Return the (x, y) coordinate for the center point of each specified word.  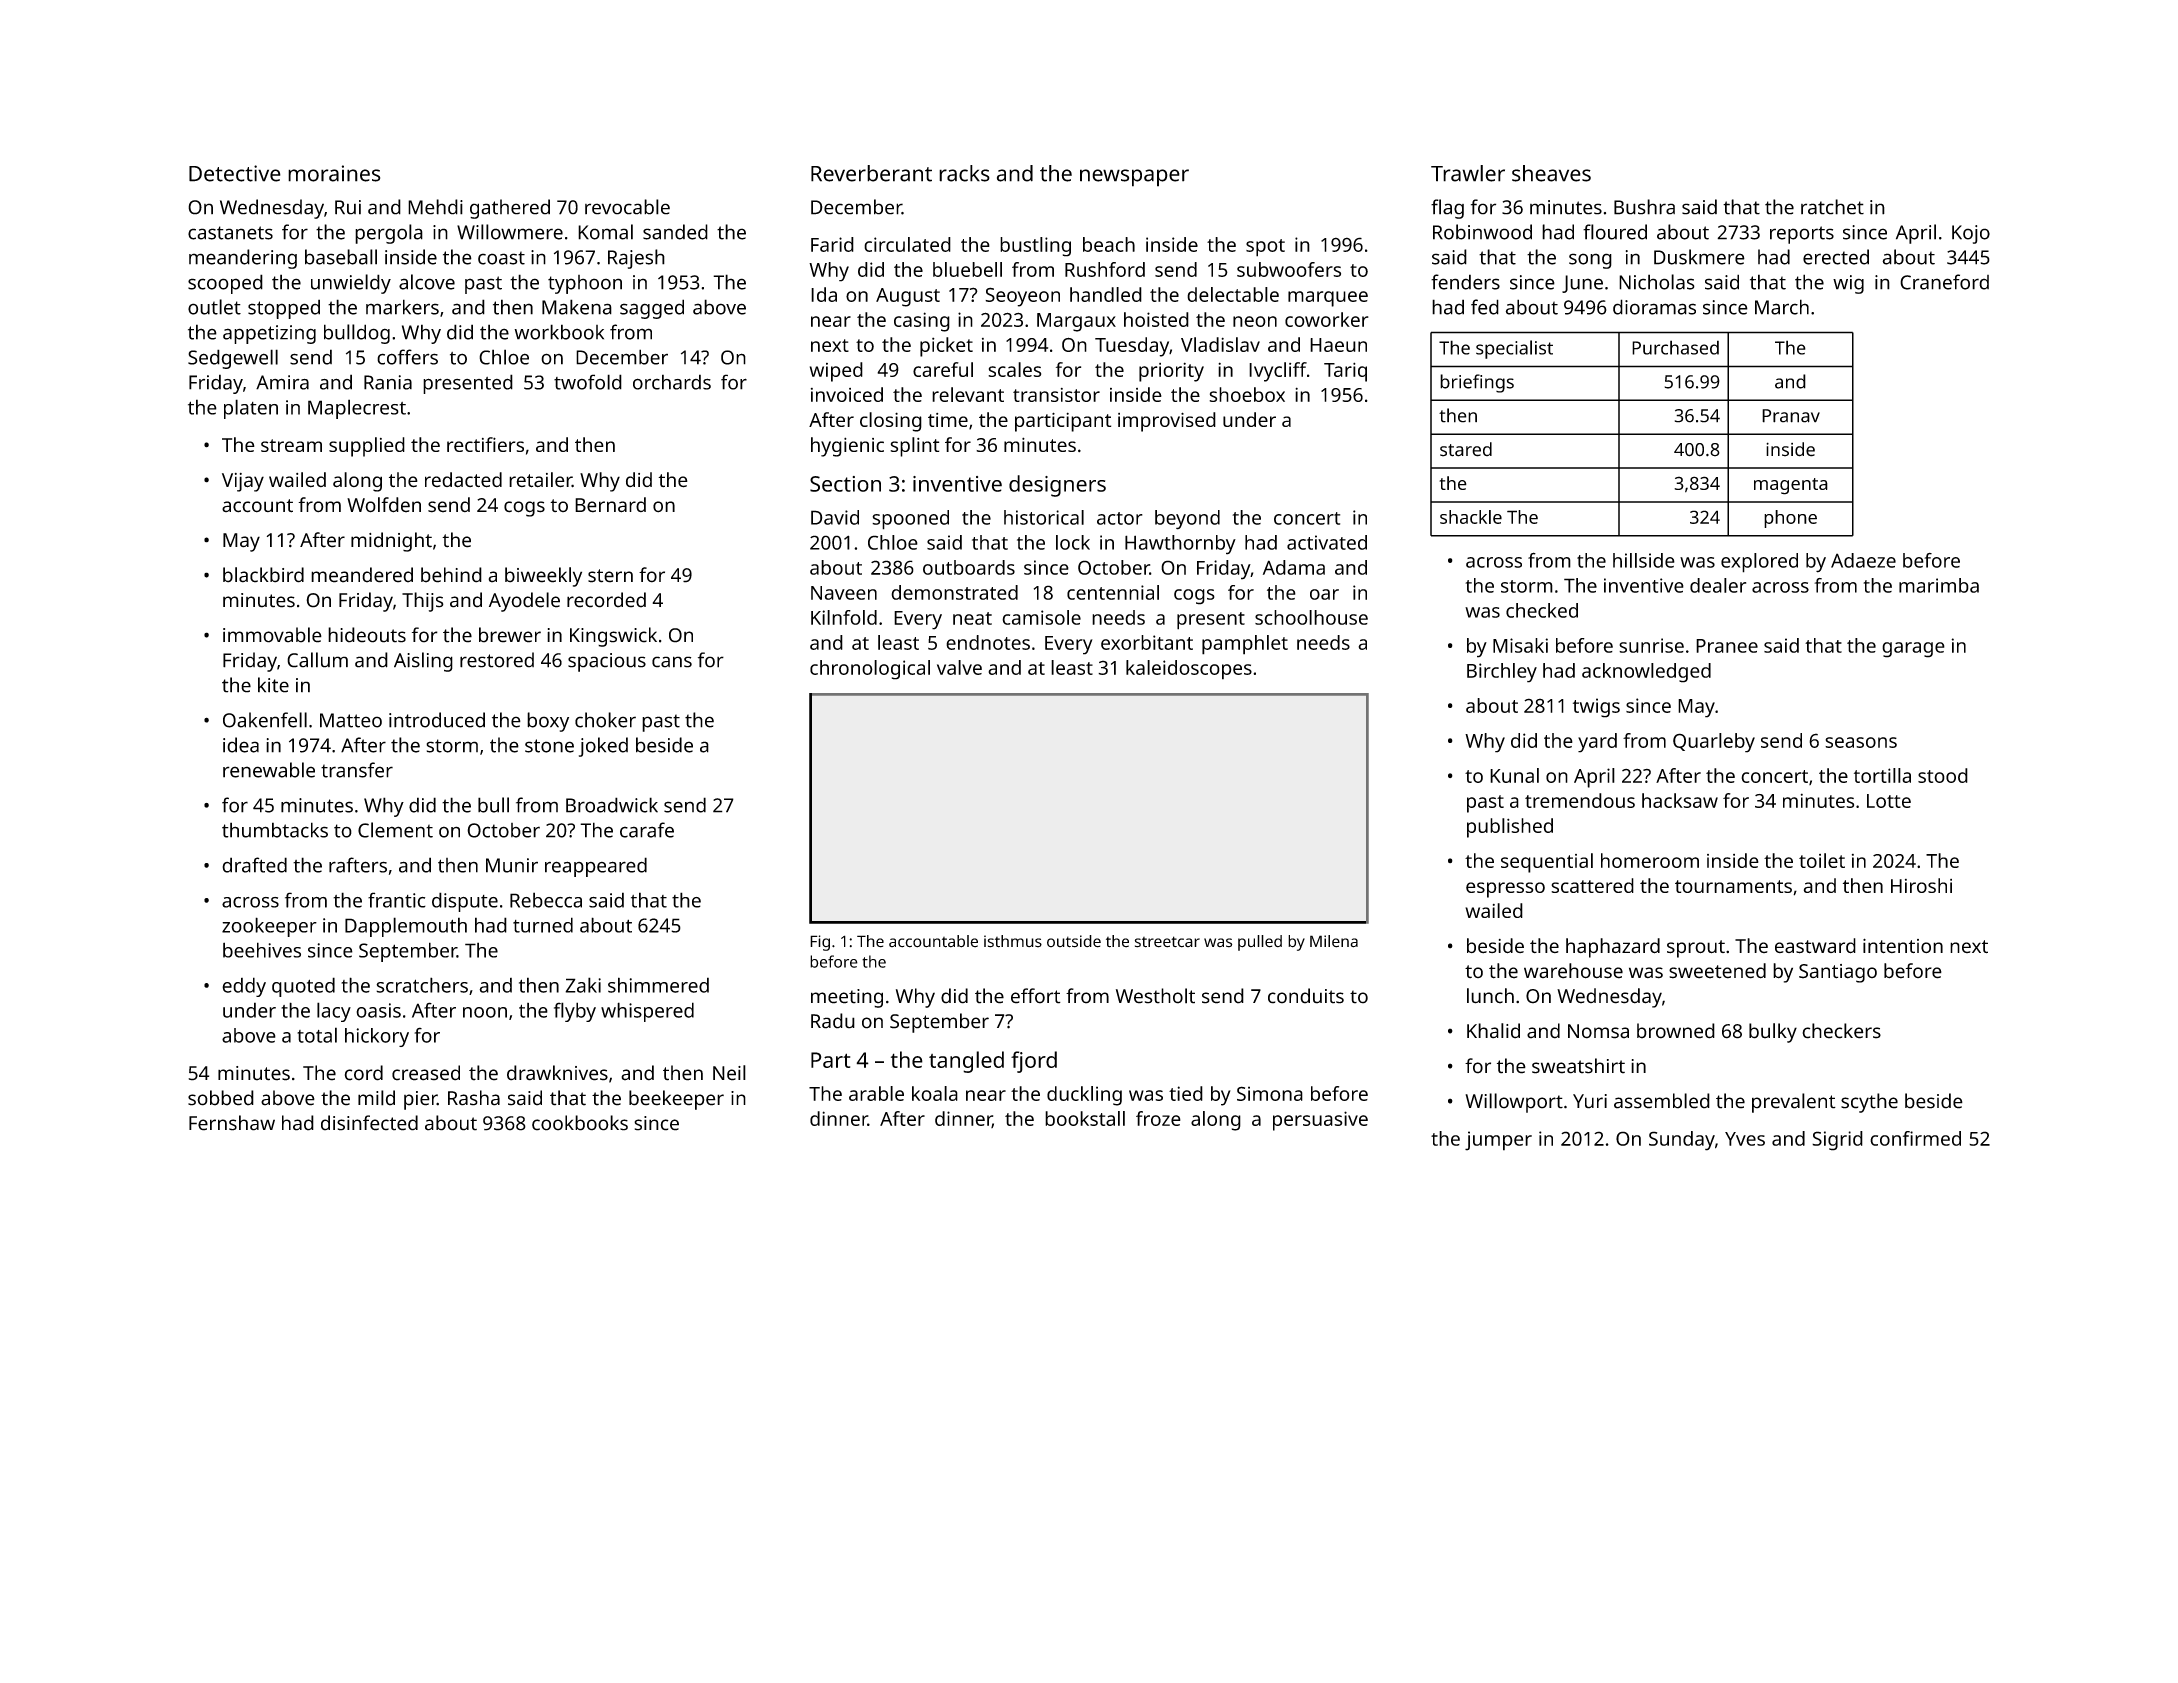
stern (610, 576)
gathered (510, 209)
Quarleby (1714, 743)
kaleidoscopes (1189, 670)
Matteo (351, 720)
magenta (1791, 486)
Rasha (474, 1098)
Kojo (1971, 234)
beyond (1187, 520)
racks (964, 173)
